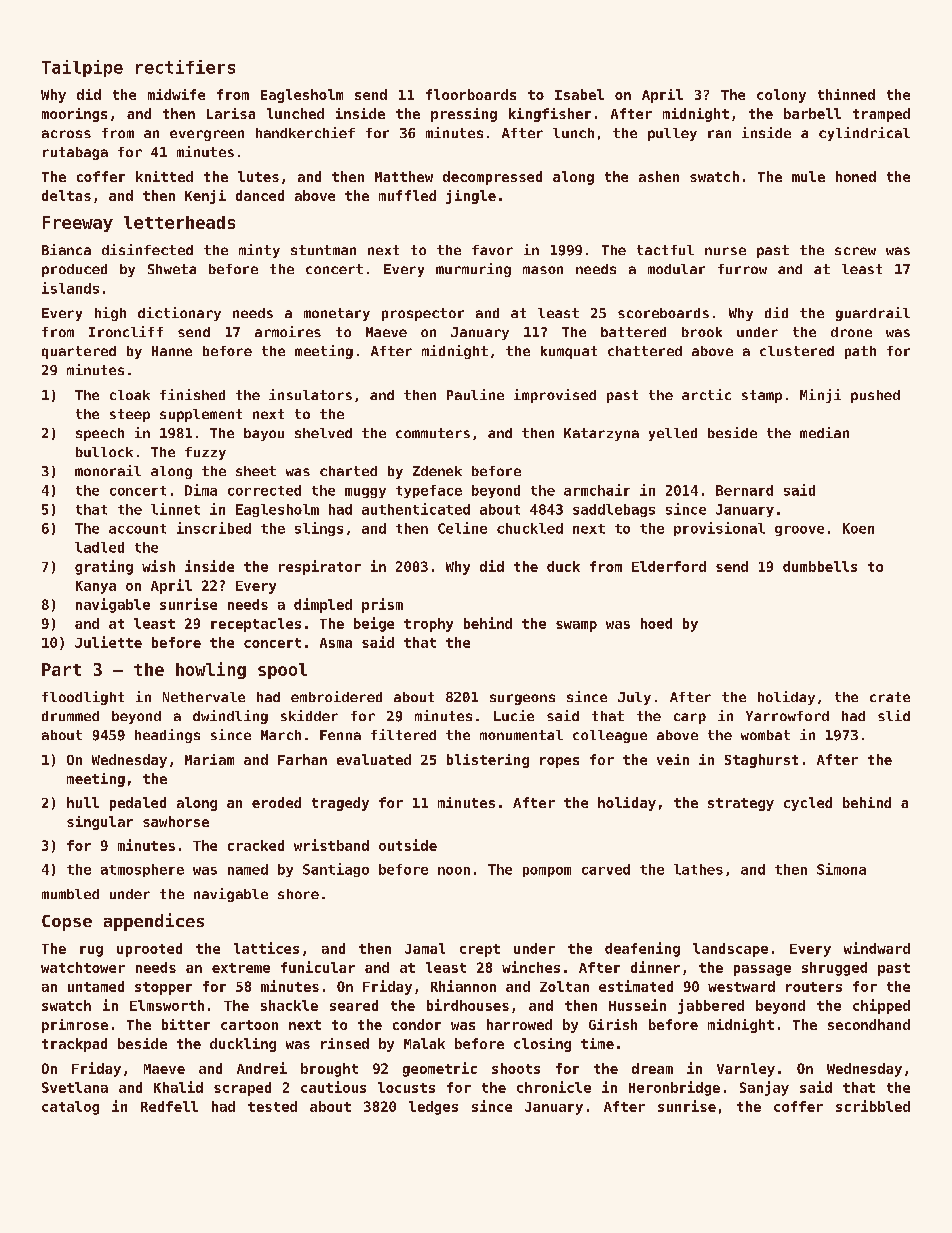  What do you see at coordinates (74, 270) in the page?
I see `produced` at bounding box center [74, 270].
